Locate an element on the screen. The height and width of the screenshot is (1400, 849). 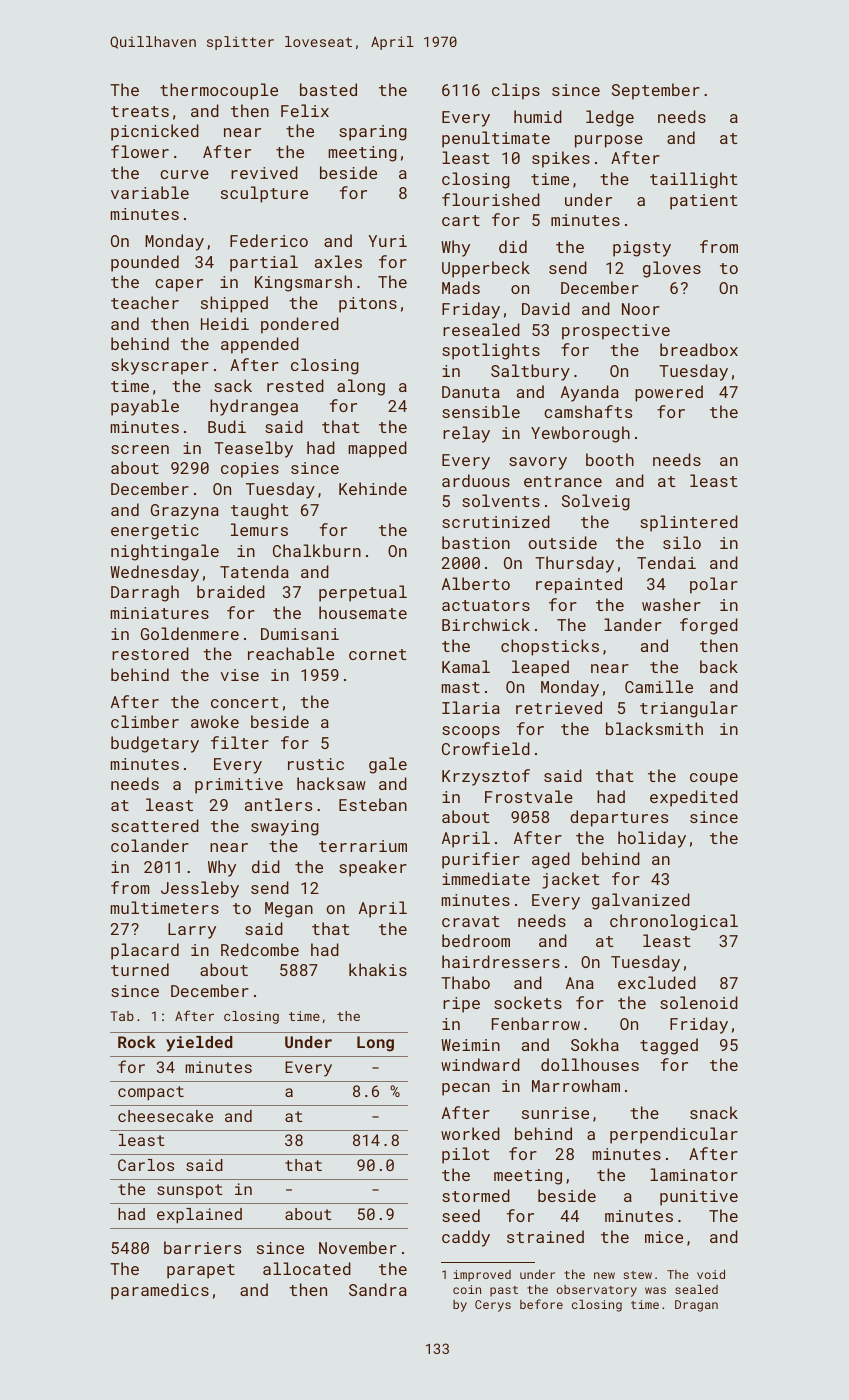
Danuta is located at coordinates (471, 392).
